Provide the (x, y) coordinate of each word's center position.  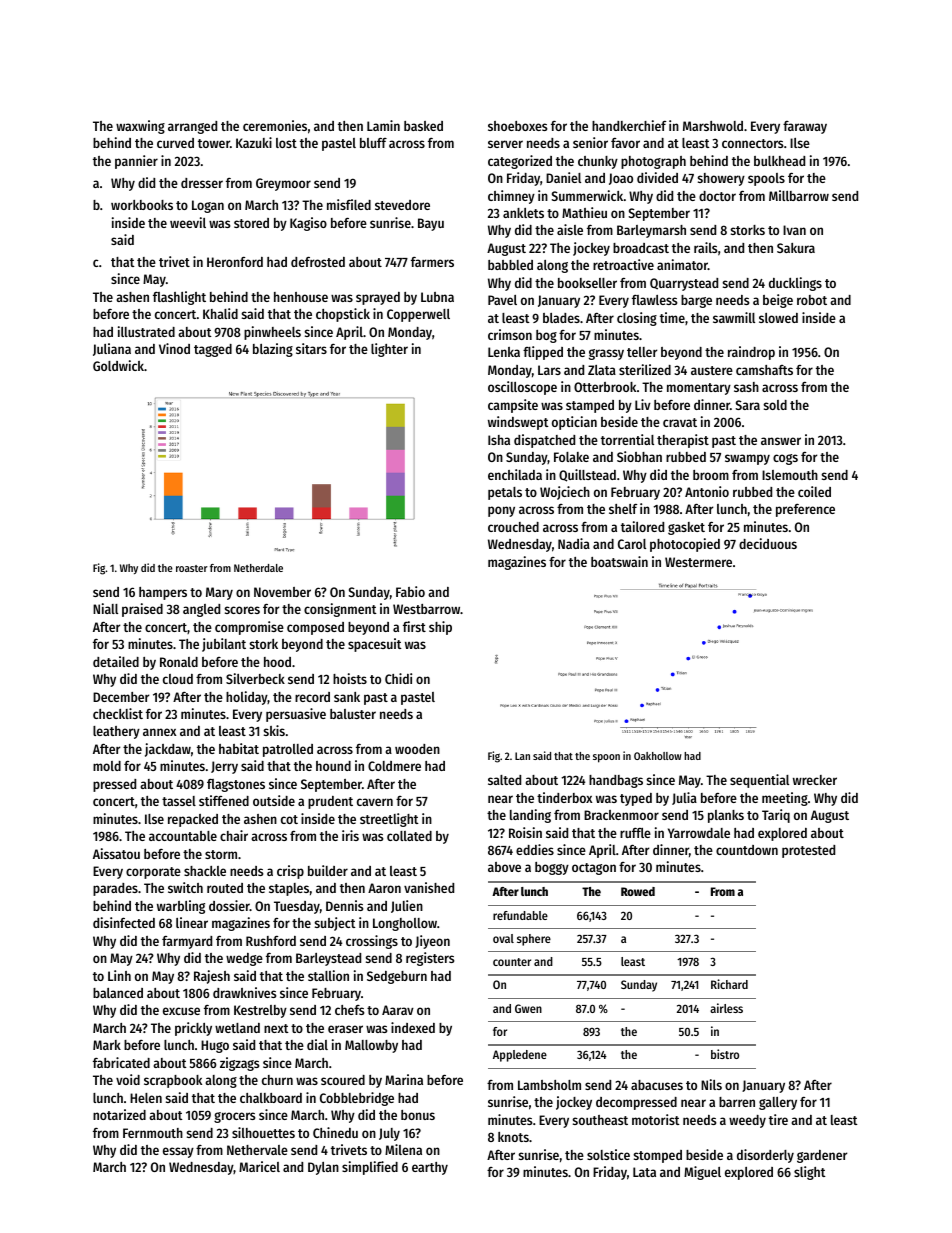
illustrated (146, 331)
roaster (192, 568)
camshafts (764, 370)
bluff (373, 143)
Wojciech (565, 493)
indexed (413, 1027)
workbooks (142, 205)
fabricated (121, 1062)
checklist (118, 713)
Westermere (698, 562)
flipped (543, 353)
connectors (753, 143)
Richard (729, 984)
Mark (107, 1045)
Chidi (398, 678)
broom (711, 475)
